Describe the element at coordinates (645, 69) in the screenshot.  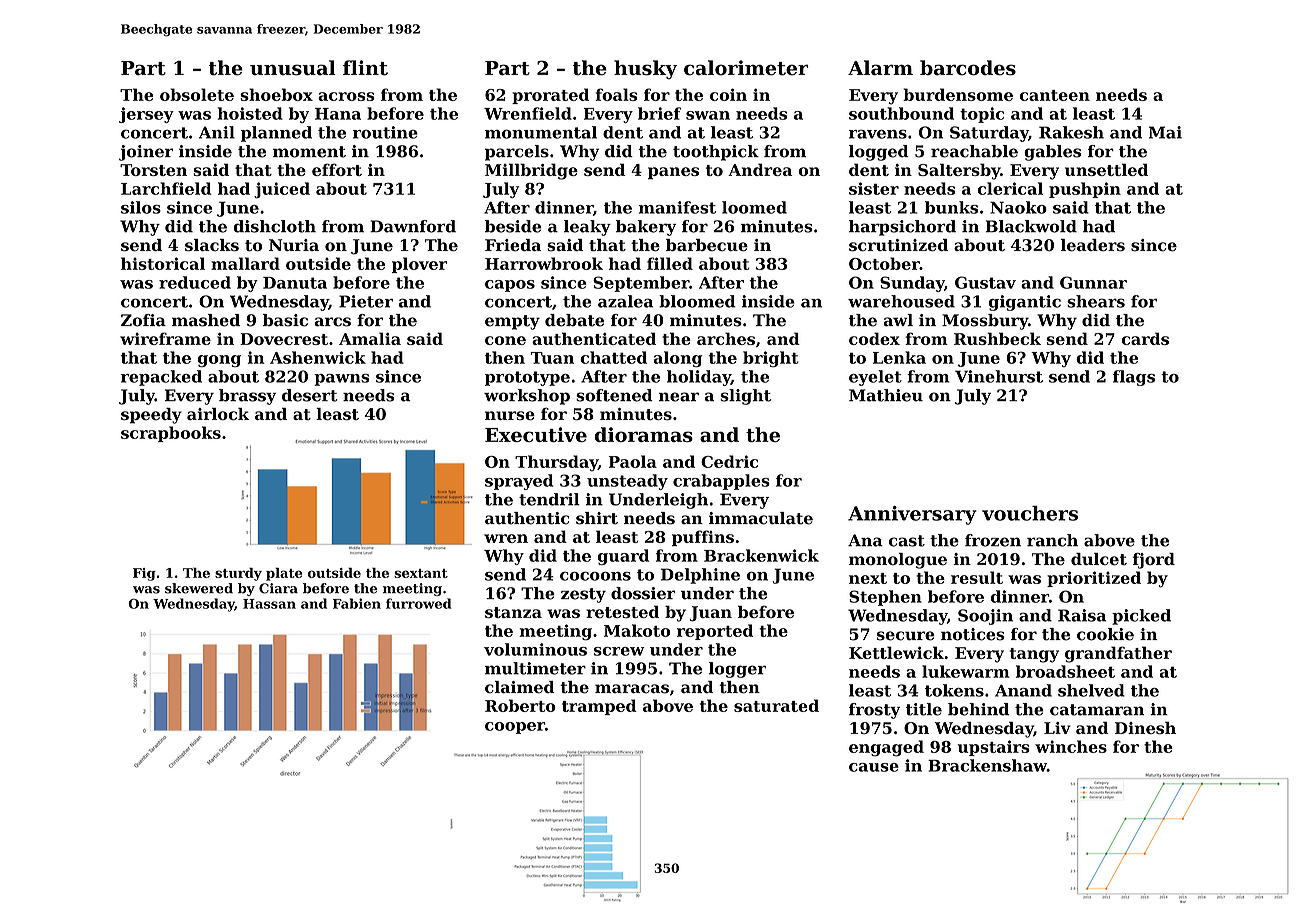
I see `husky` at that location.
